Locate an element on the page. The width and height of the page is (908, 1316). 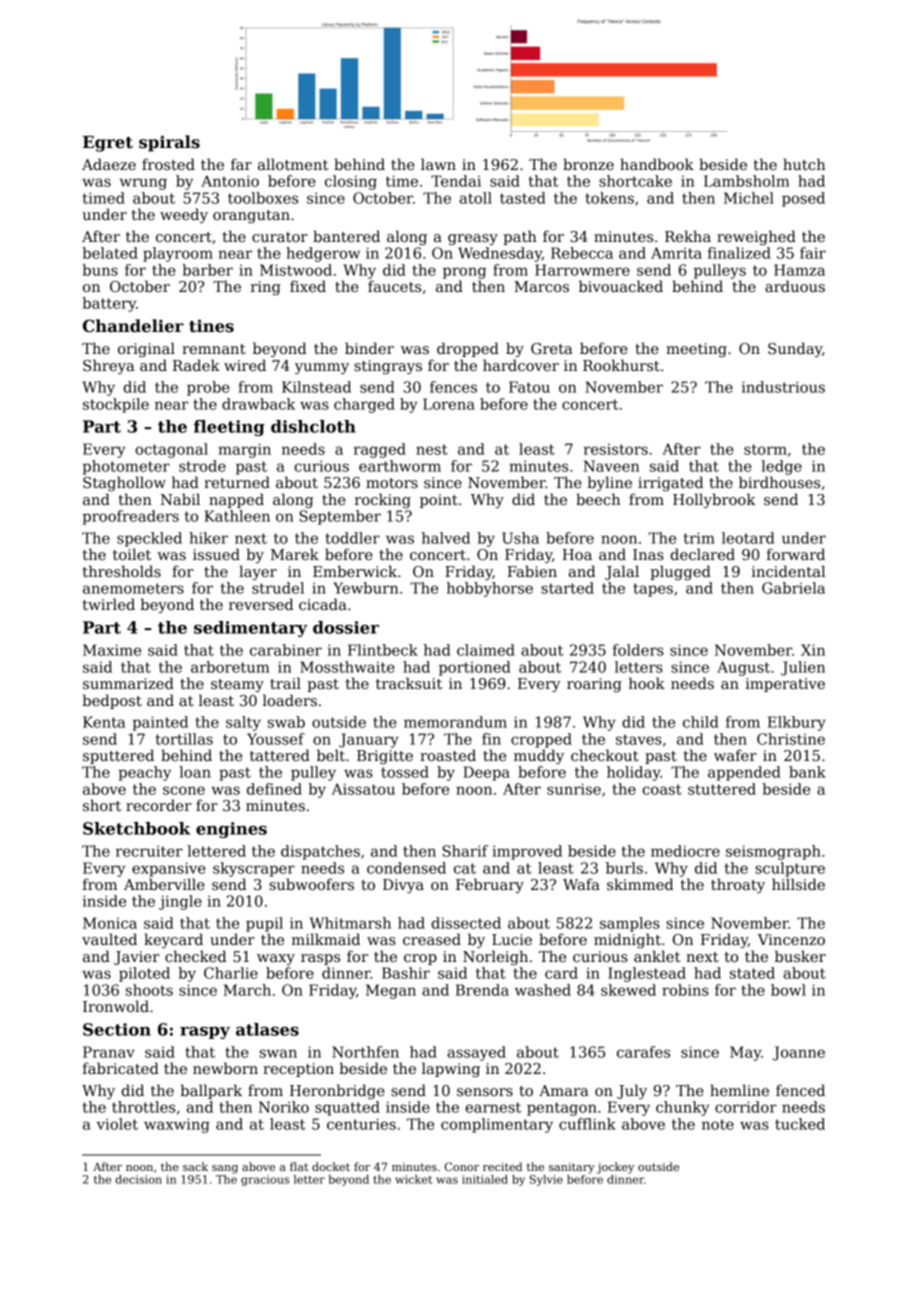
Harrowmere is located at coordinates (582, 270).
